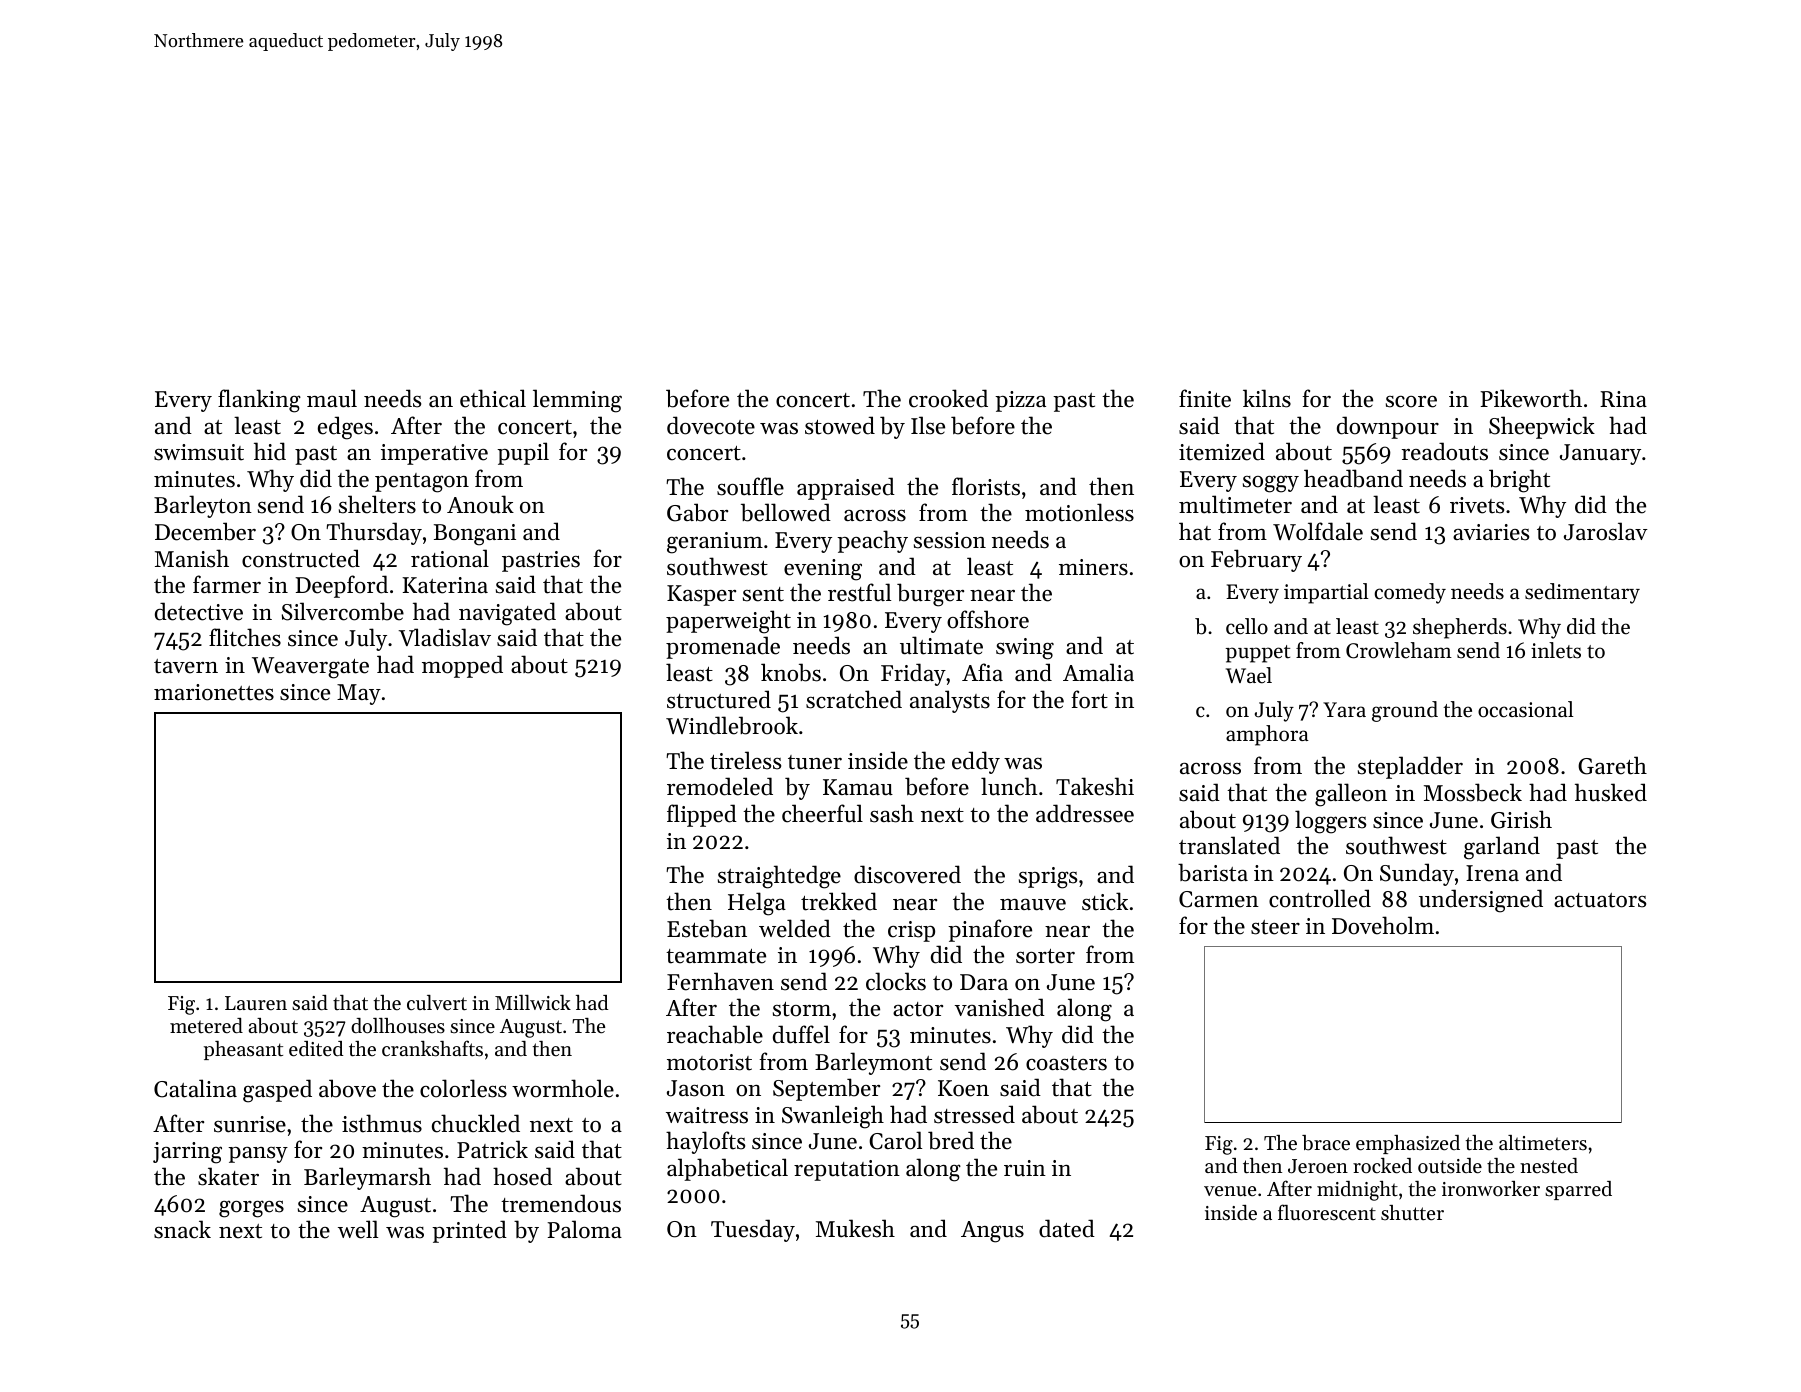  What do you see at coordinates (476, 1123) in the screenshot?
I see `chuckled` at bounding box center [476, 1123].
